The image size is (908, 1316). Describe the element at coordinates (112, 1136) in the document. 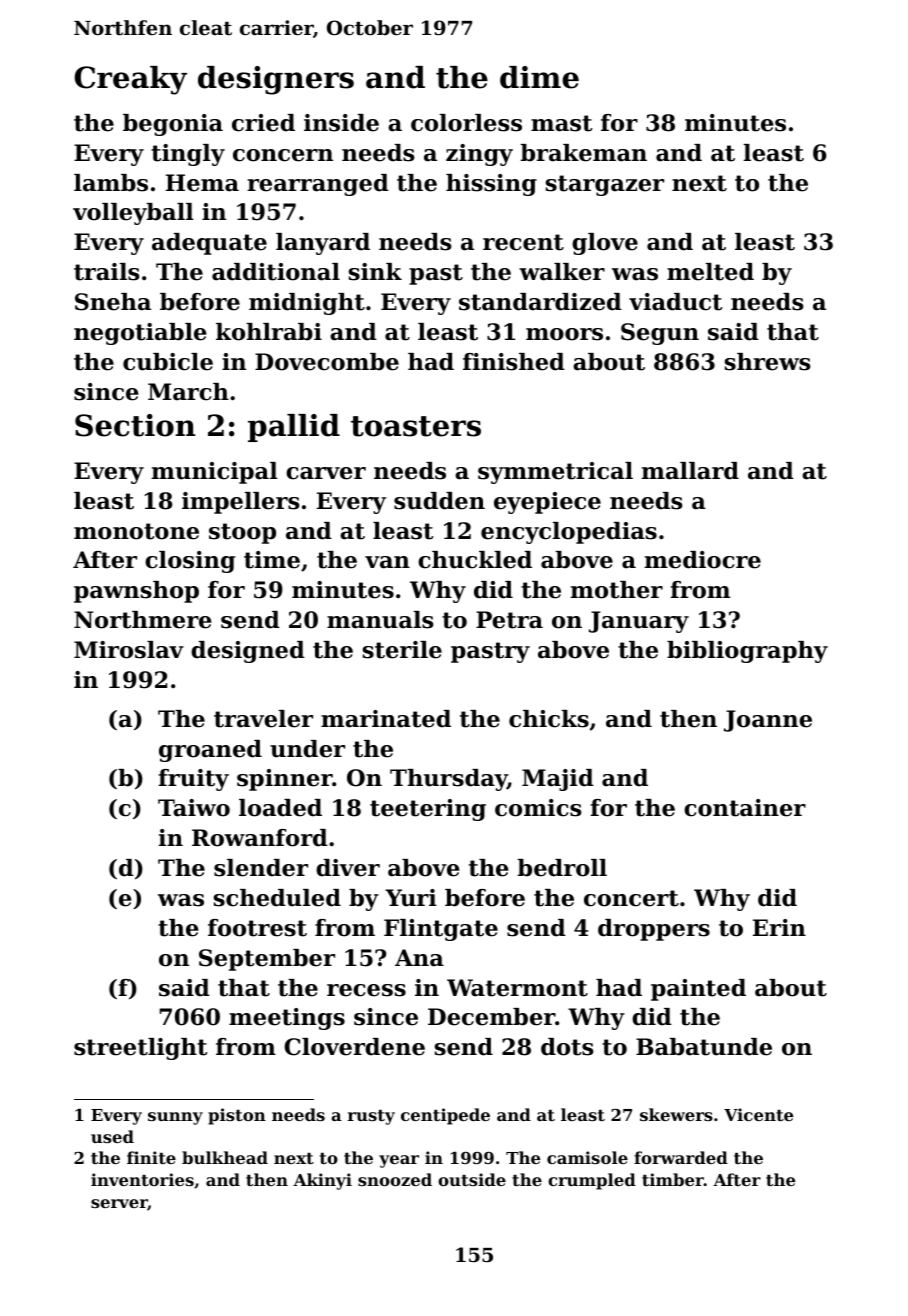

I see `used` at that location.
